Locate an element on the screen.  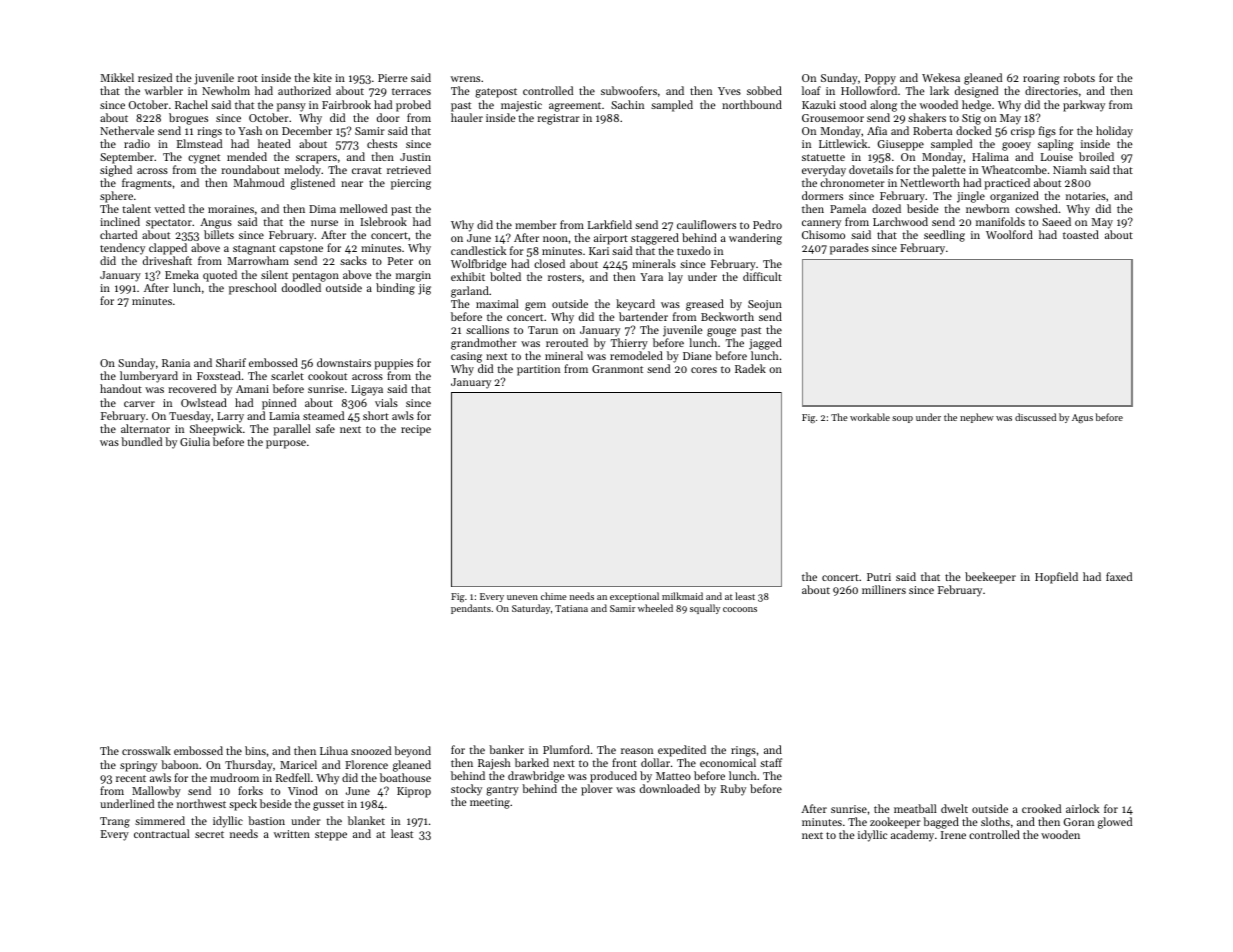
Agus is located at coordinates (1082, 418).
